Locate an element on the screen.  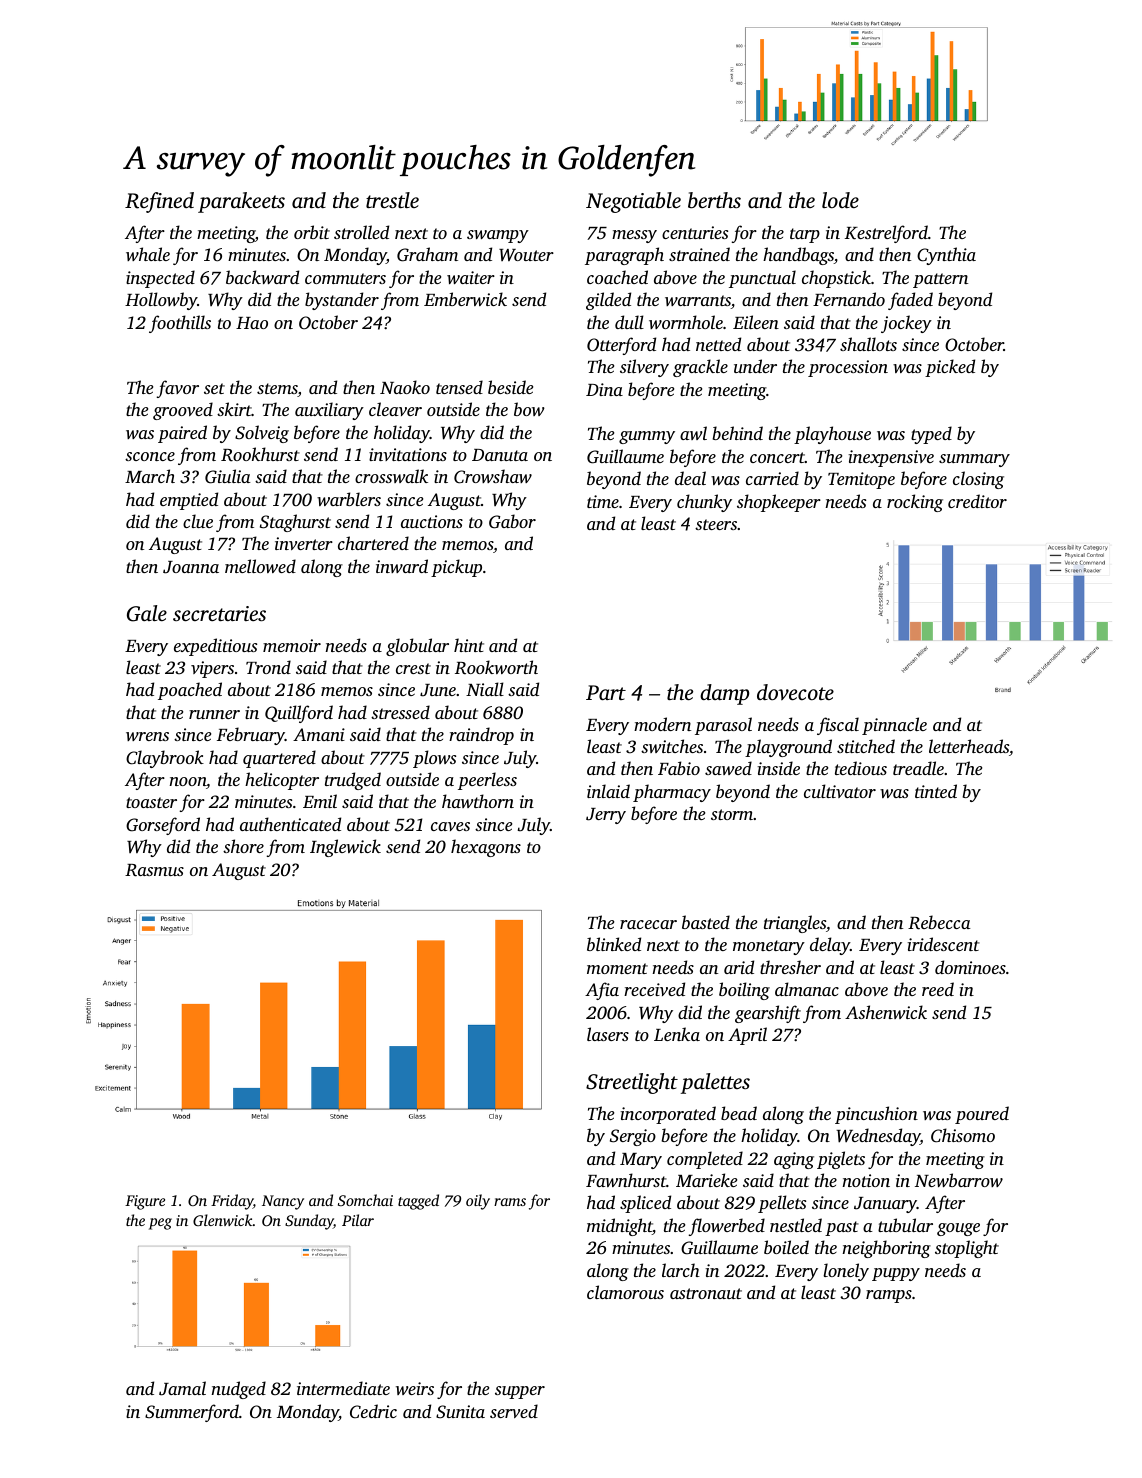
inspected is located at coordinates (160, 279).
